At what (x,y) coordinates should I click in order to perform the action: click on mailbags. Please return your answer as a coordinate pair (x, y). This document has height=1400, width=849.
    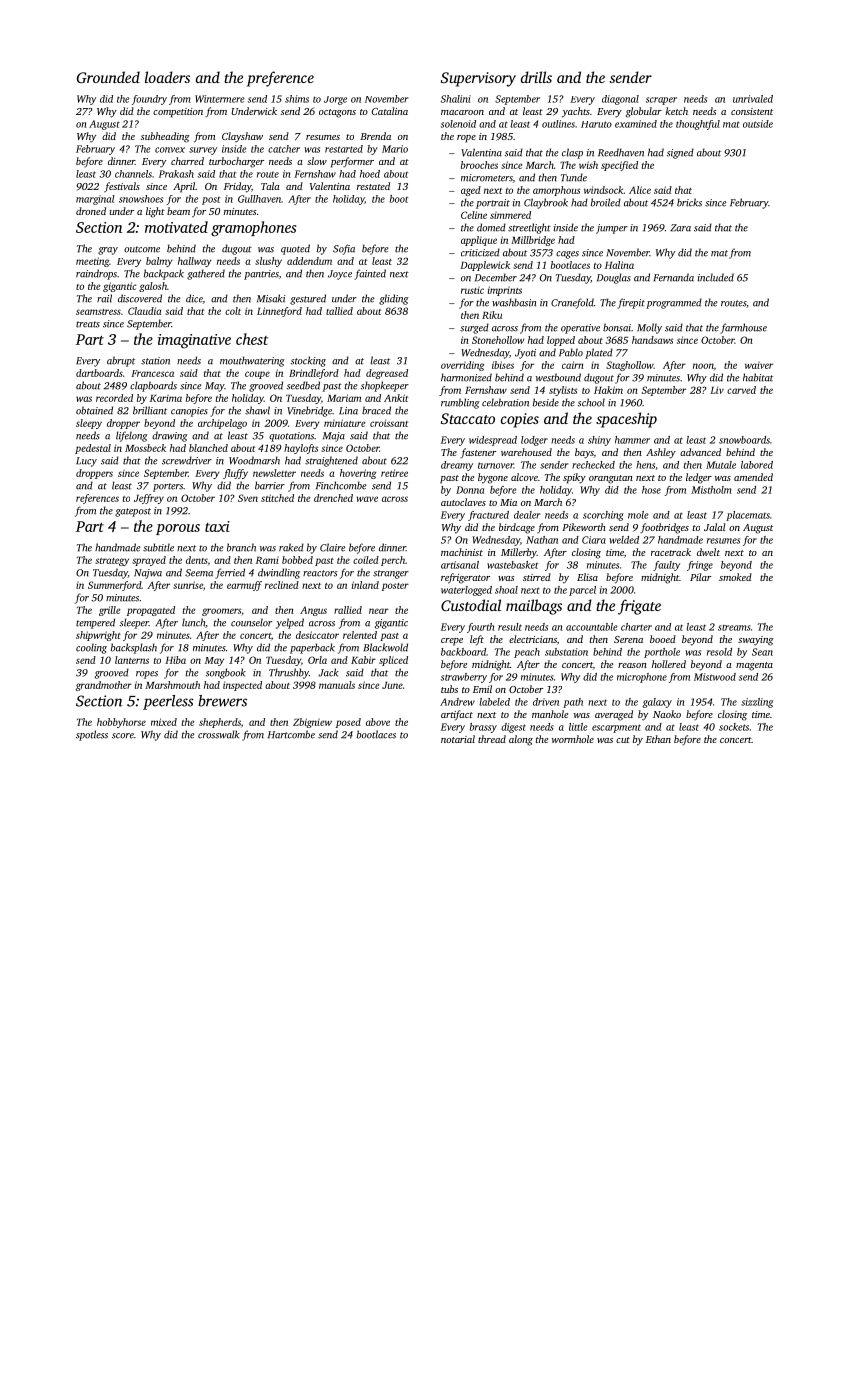
    Looking at the image, I should click on (534, 607).
